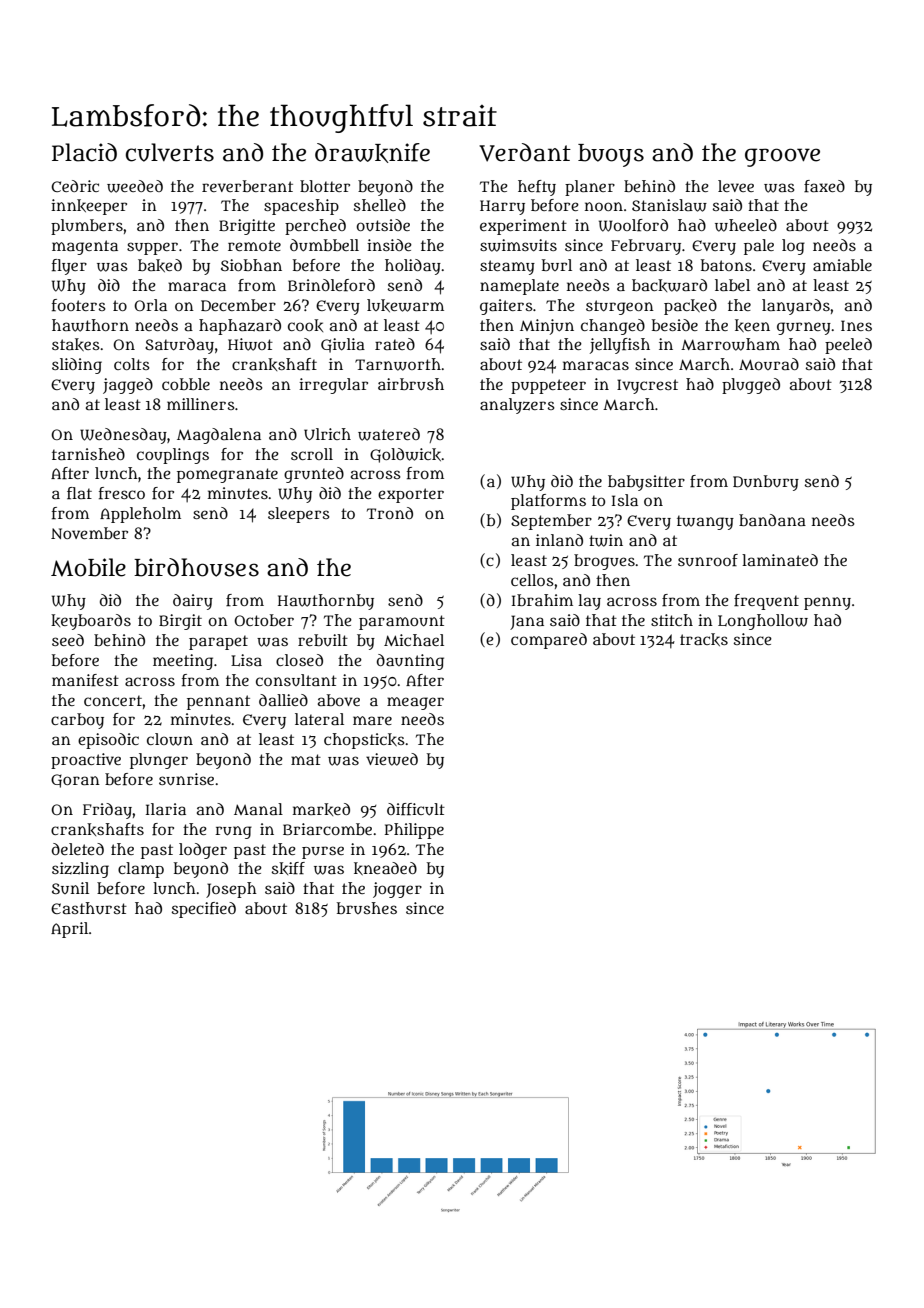 This screenshot has height=1308, width=924. I want to click on brushes, so click(367, 908).
